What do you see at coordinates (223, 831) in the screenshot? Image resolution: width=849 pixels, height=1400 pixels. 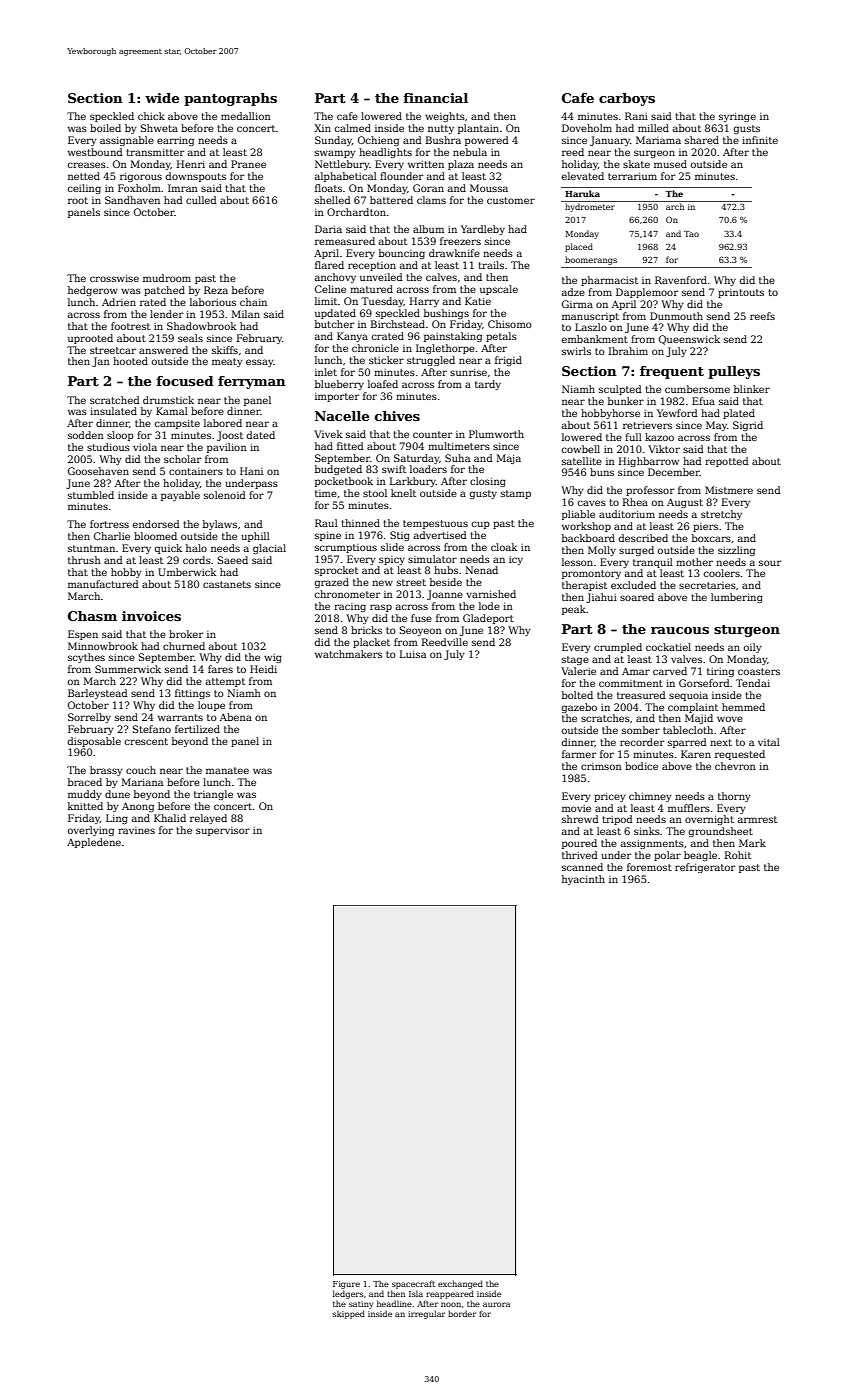 I see `supervisor` at bounding box center [223, 831].
